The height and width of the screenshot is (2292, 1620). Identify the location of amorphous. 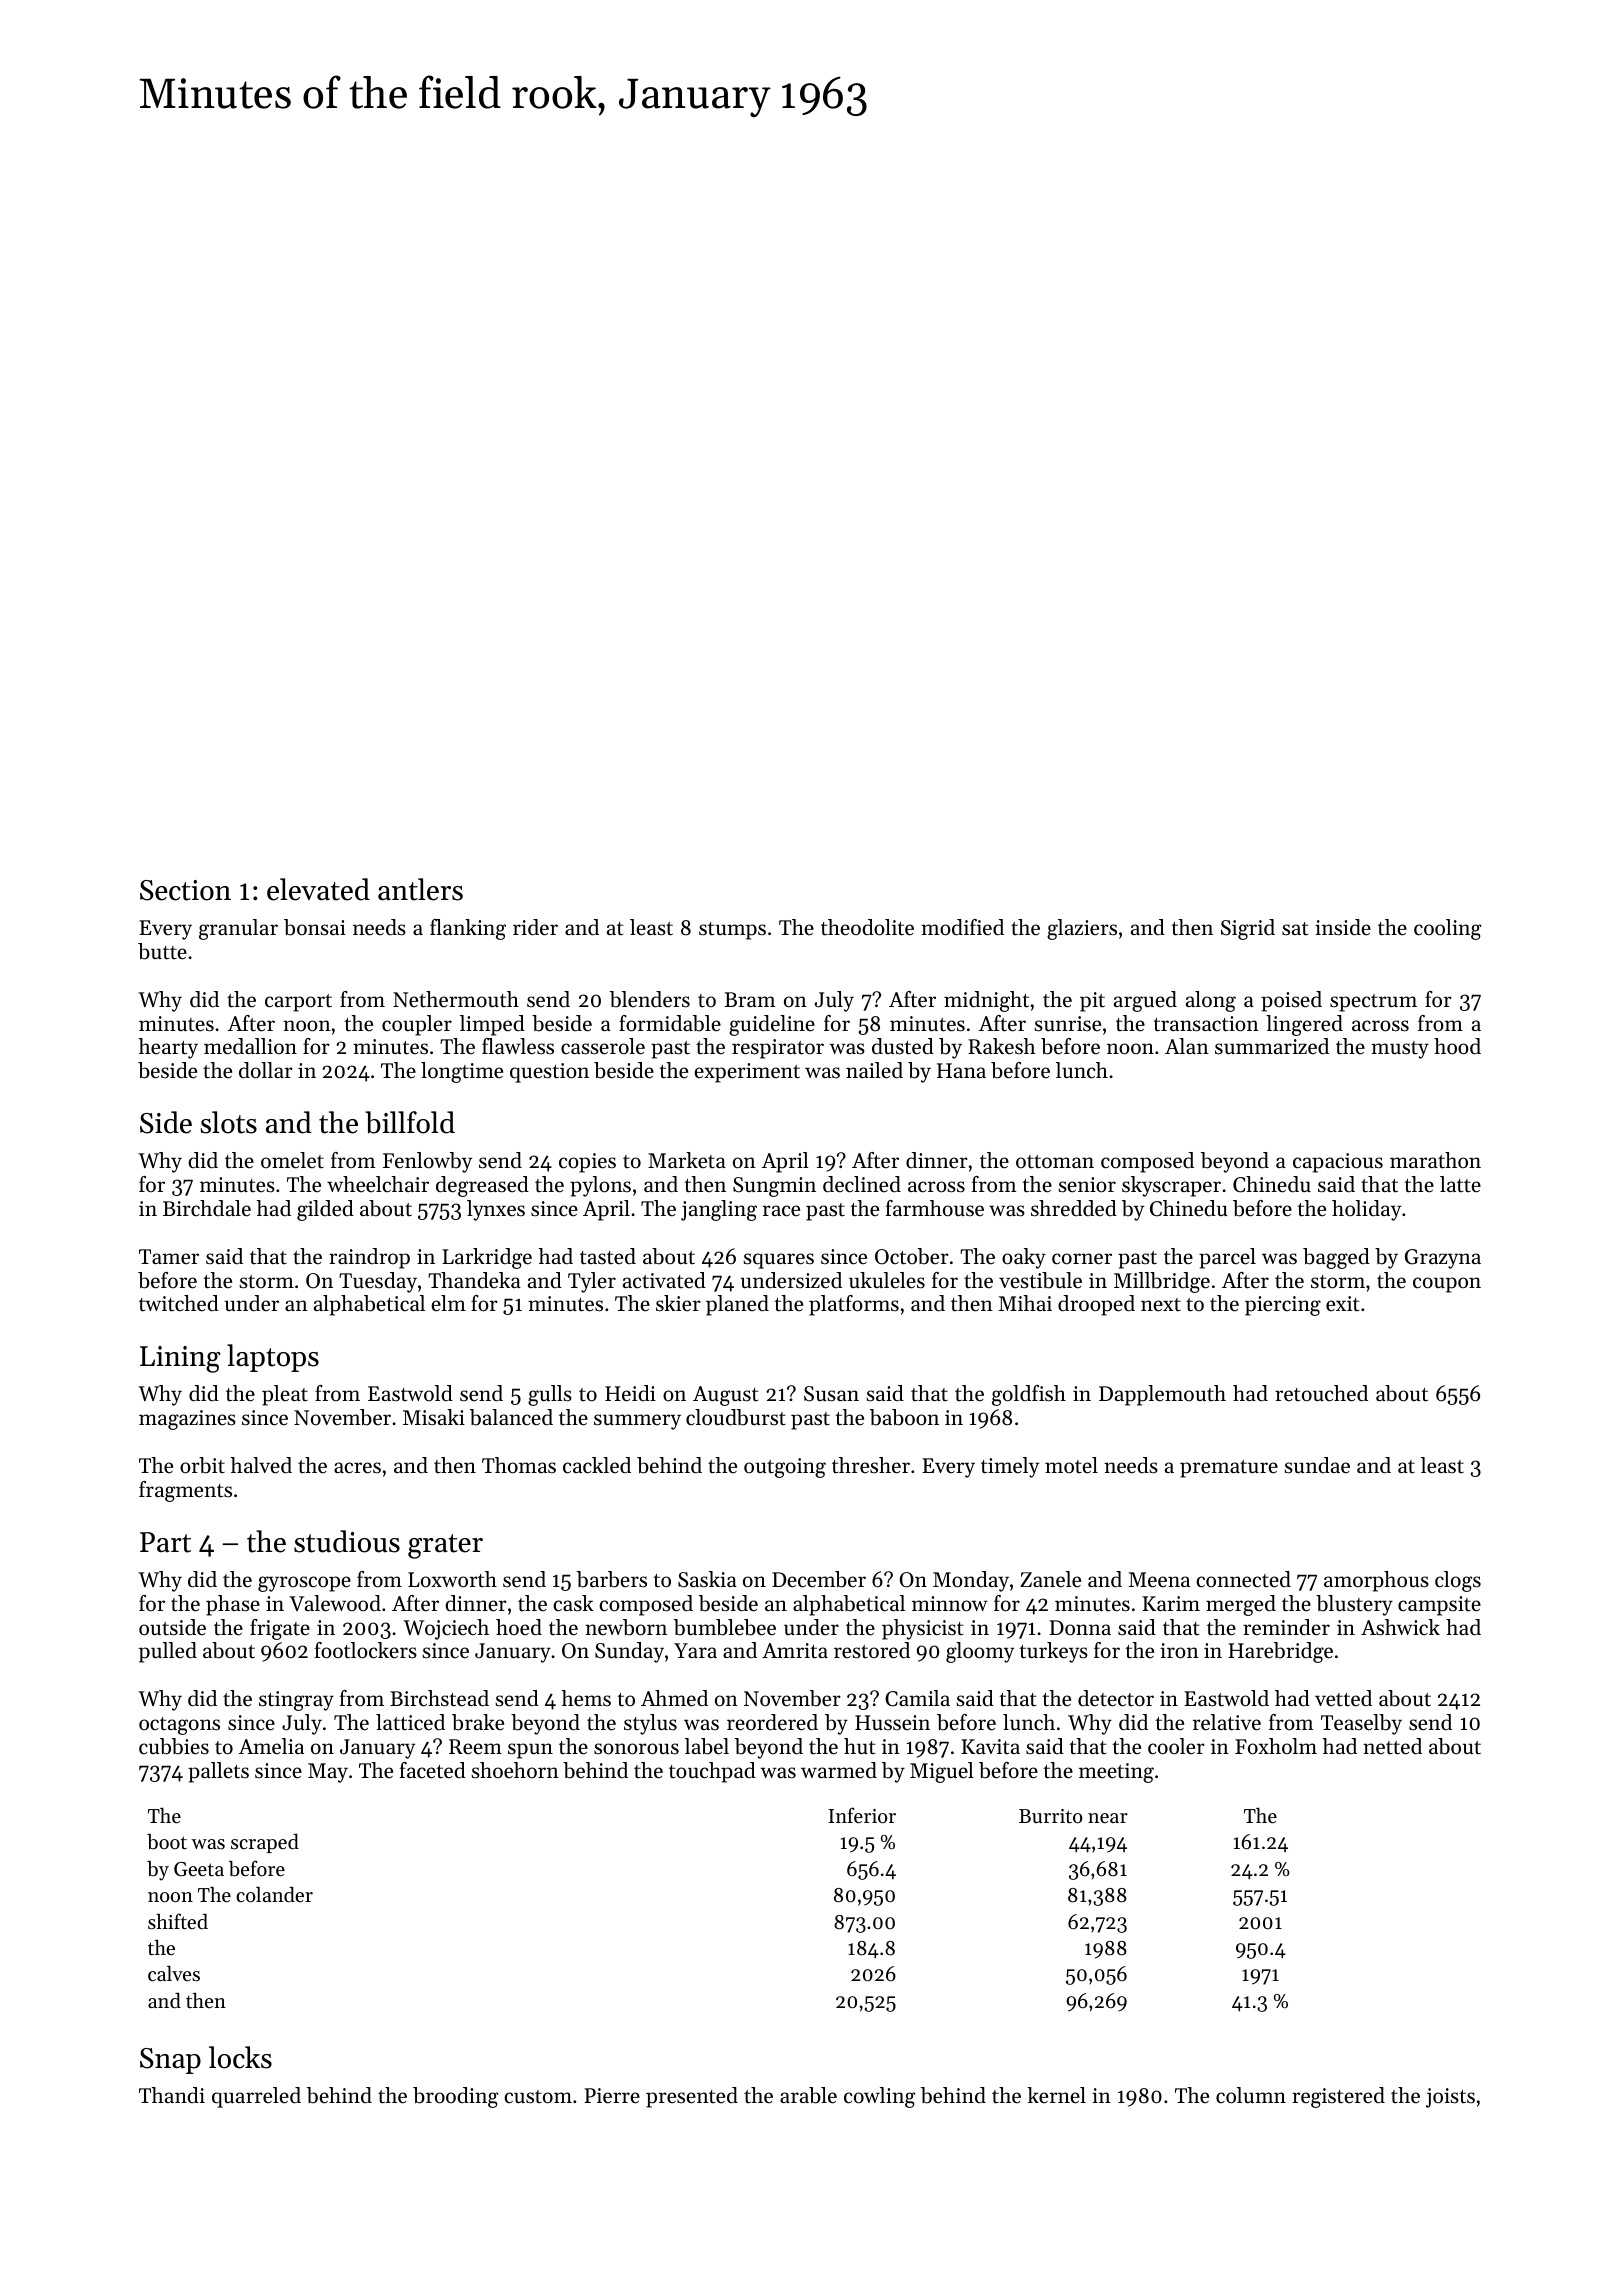
(1376, 1581).
